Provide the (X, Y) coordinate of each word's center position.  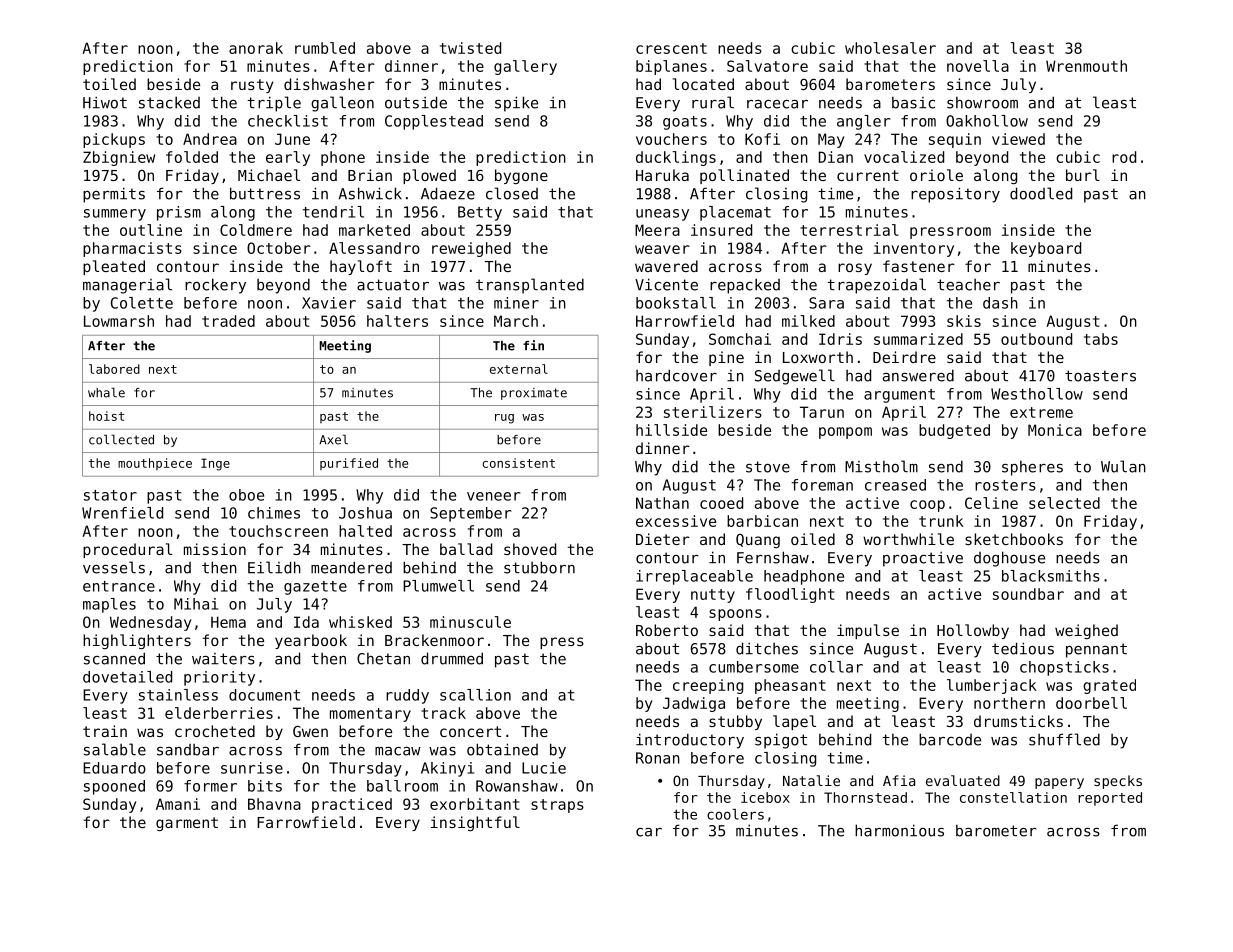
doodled (1041, 193)
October (279, 248)
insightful (475, 823)
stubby (735, 722)
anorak (256, 48)
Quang (758, 541)
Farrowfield (306, 822)
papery (1059, 783)
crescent (671, 48)
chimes (274, 513)
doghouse (1009, 559)
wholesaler (890, 48)
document (264, 695)
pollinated (744, 176)
